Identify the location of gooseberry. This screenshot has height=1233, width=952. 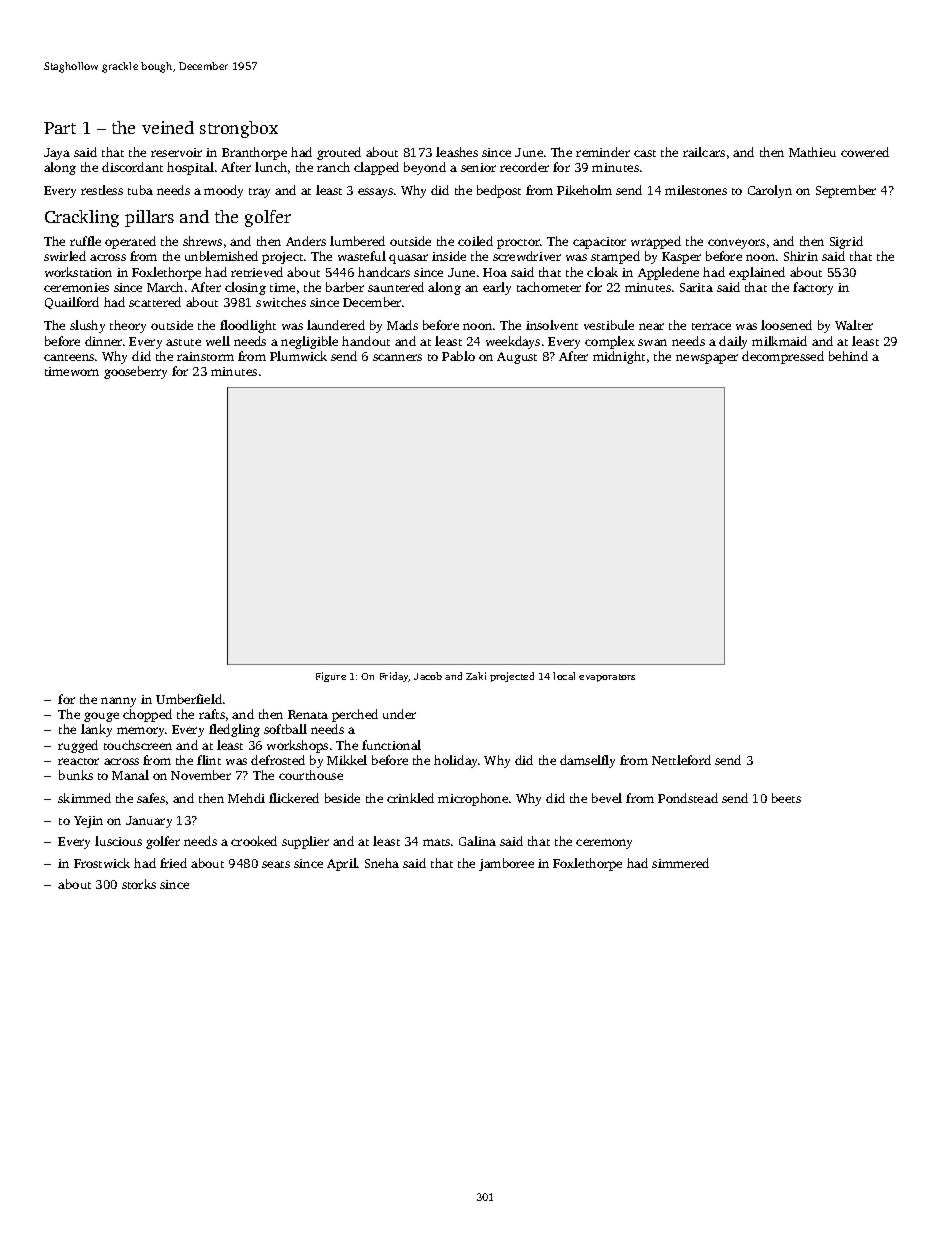
(135, 372).
